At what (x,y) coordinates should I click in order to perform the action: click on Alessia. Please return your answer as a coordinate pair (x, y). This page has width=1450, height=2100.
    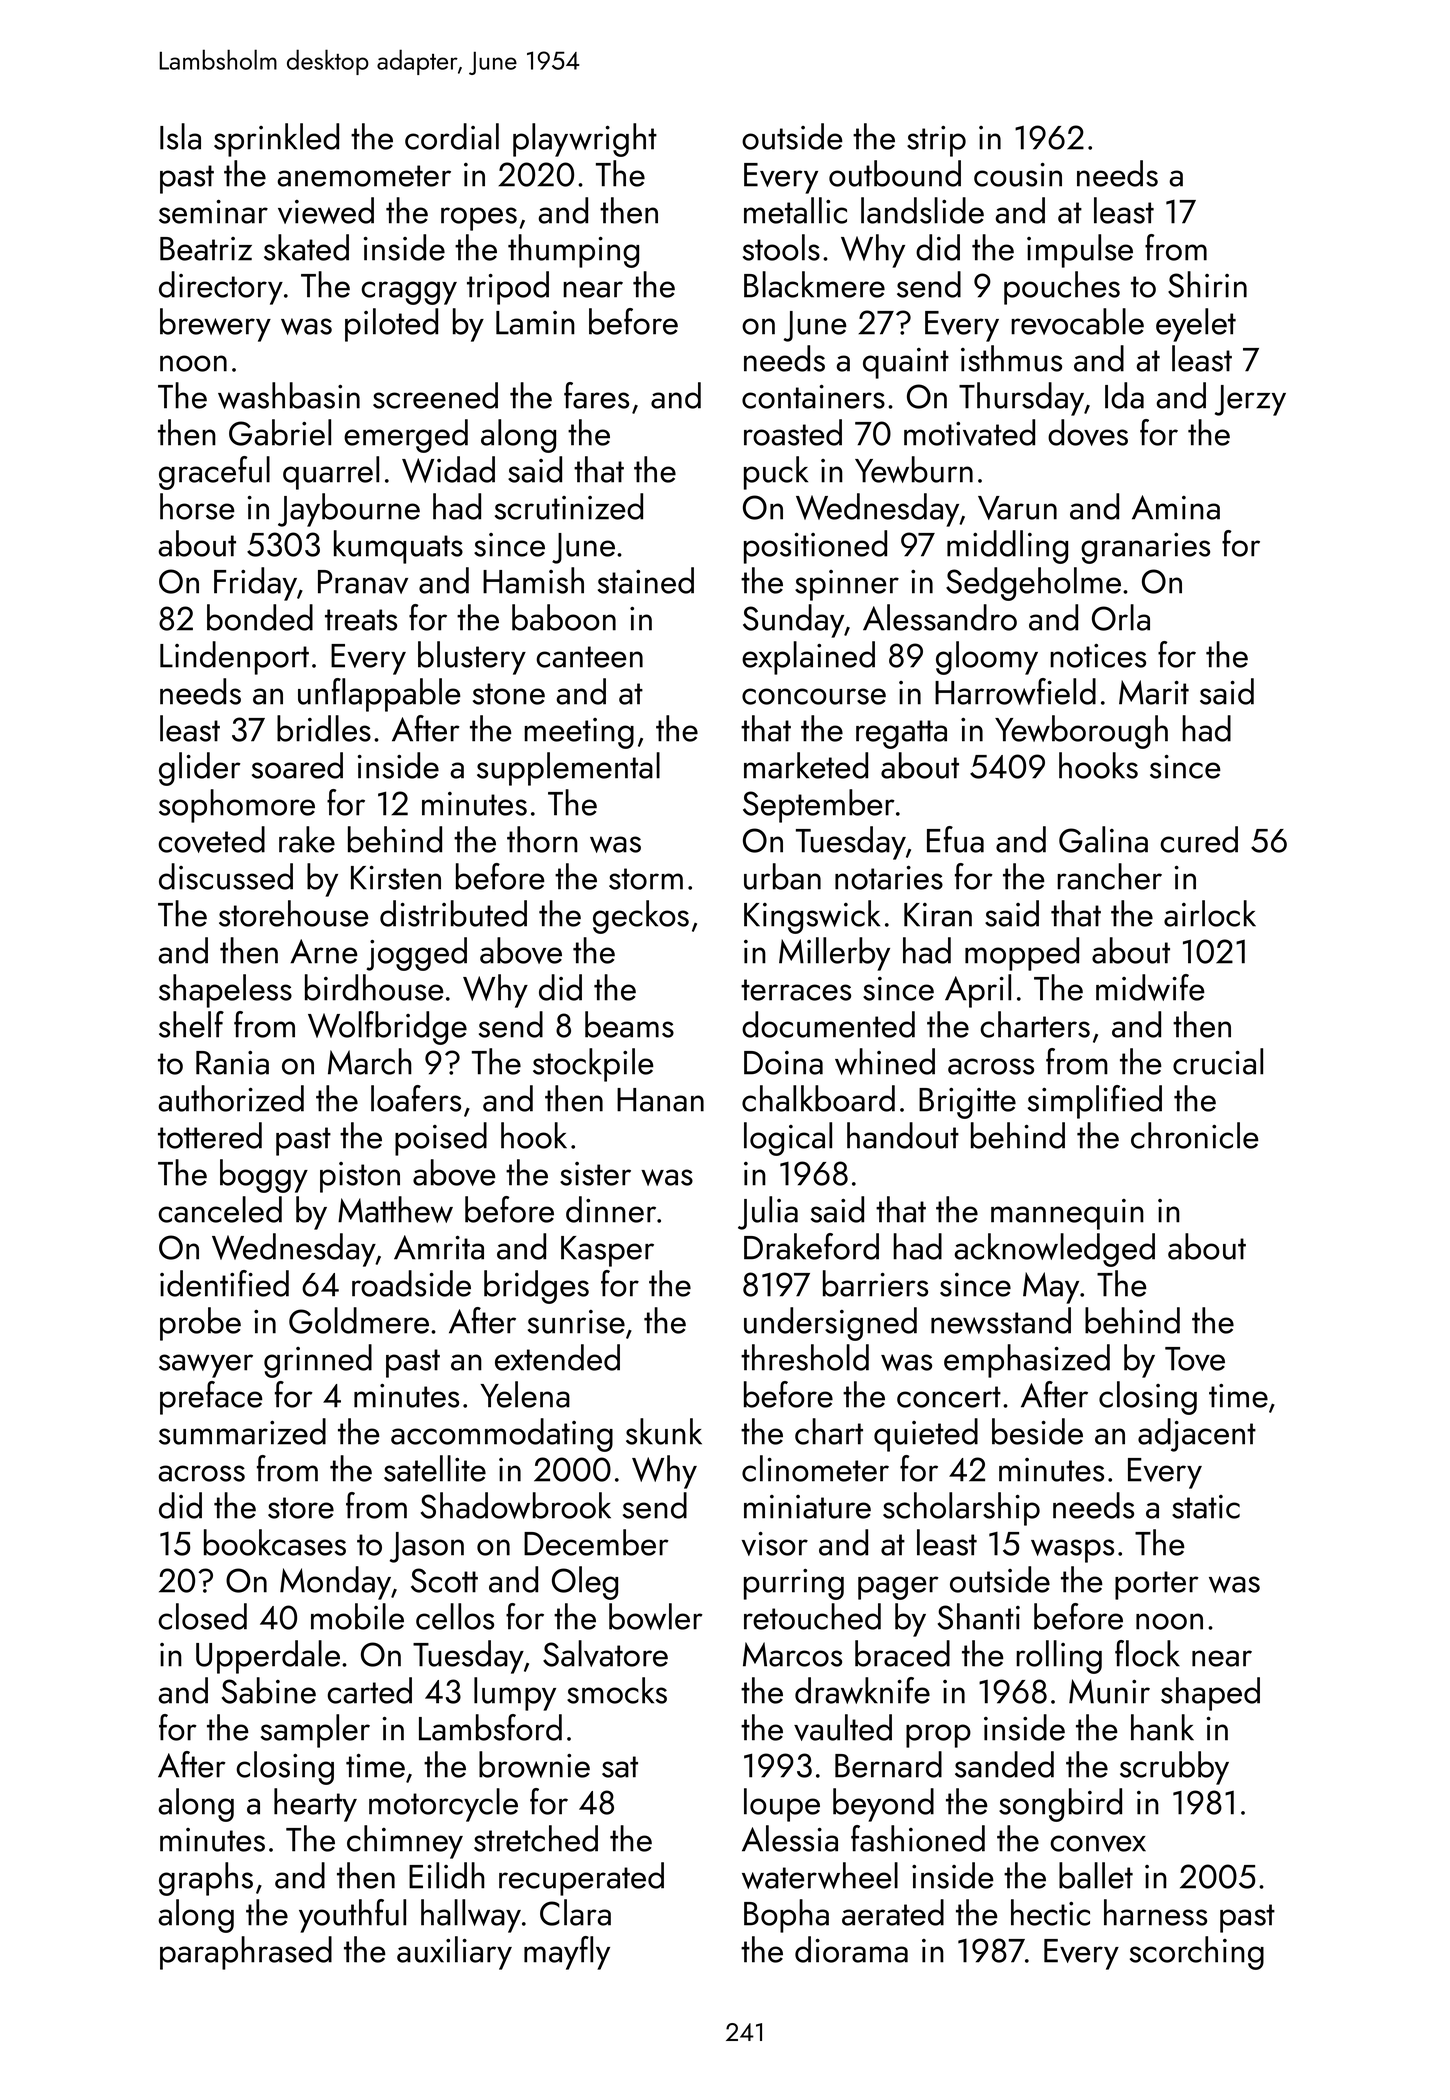
    Looking at the image, I should click on (790, 1838).
